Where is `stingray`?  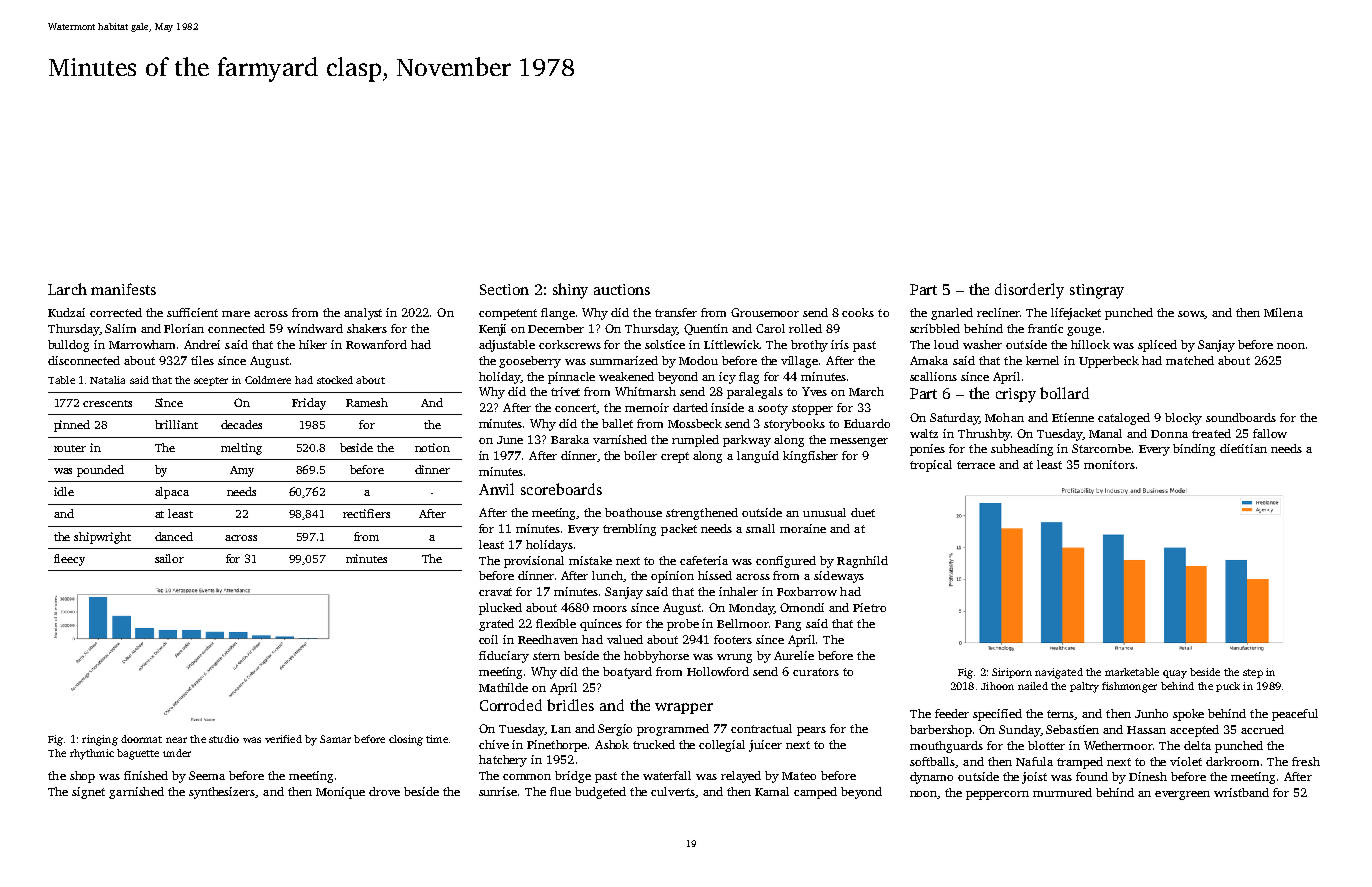 stingray is located at coordinates (1097, 291).
